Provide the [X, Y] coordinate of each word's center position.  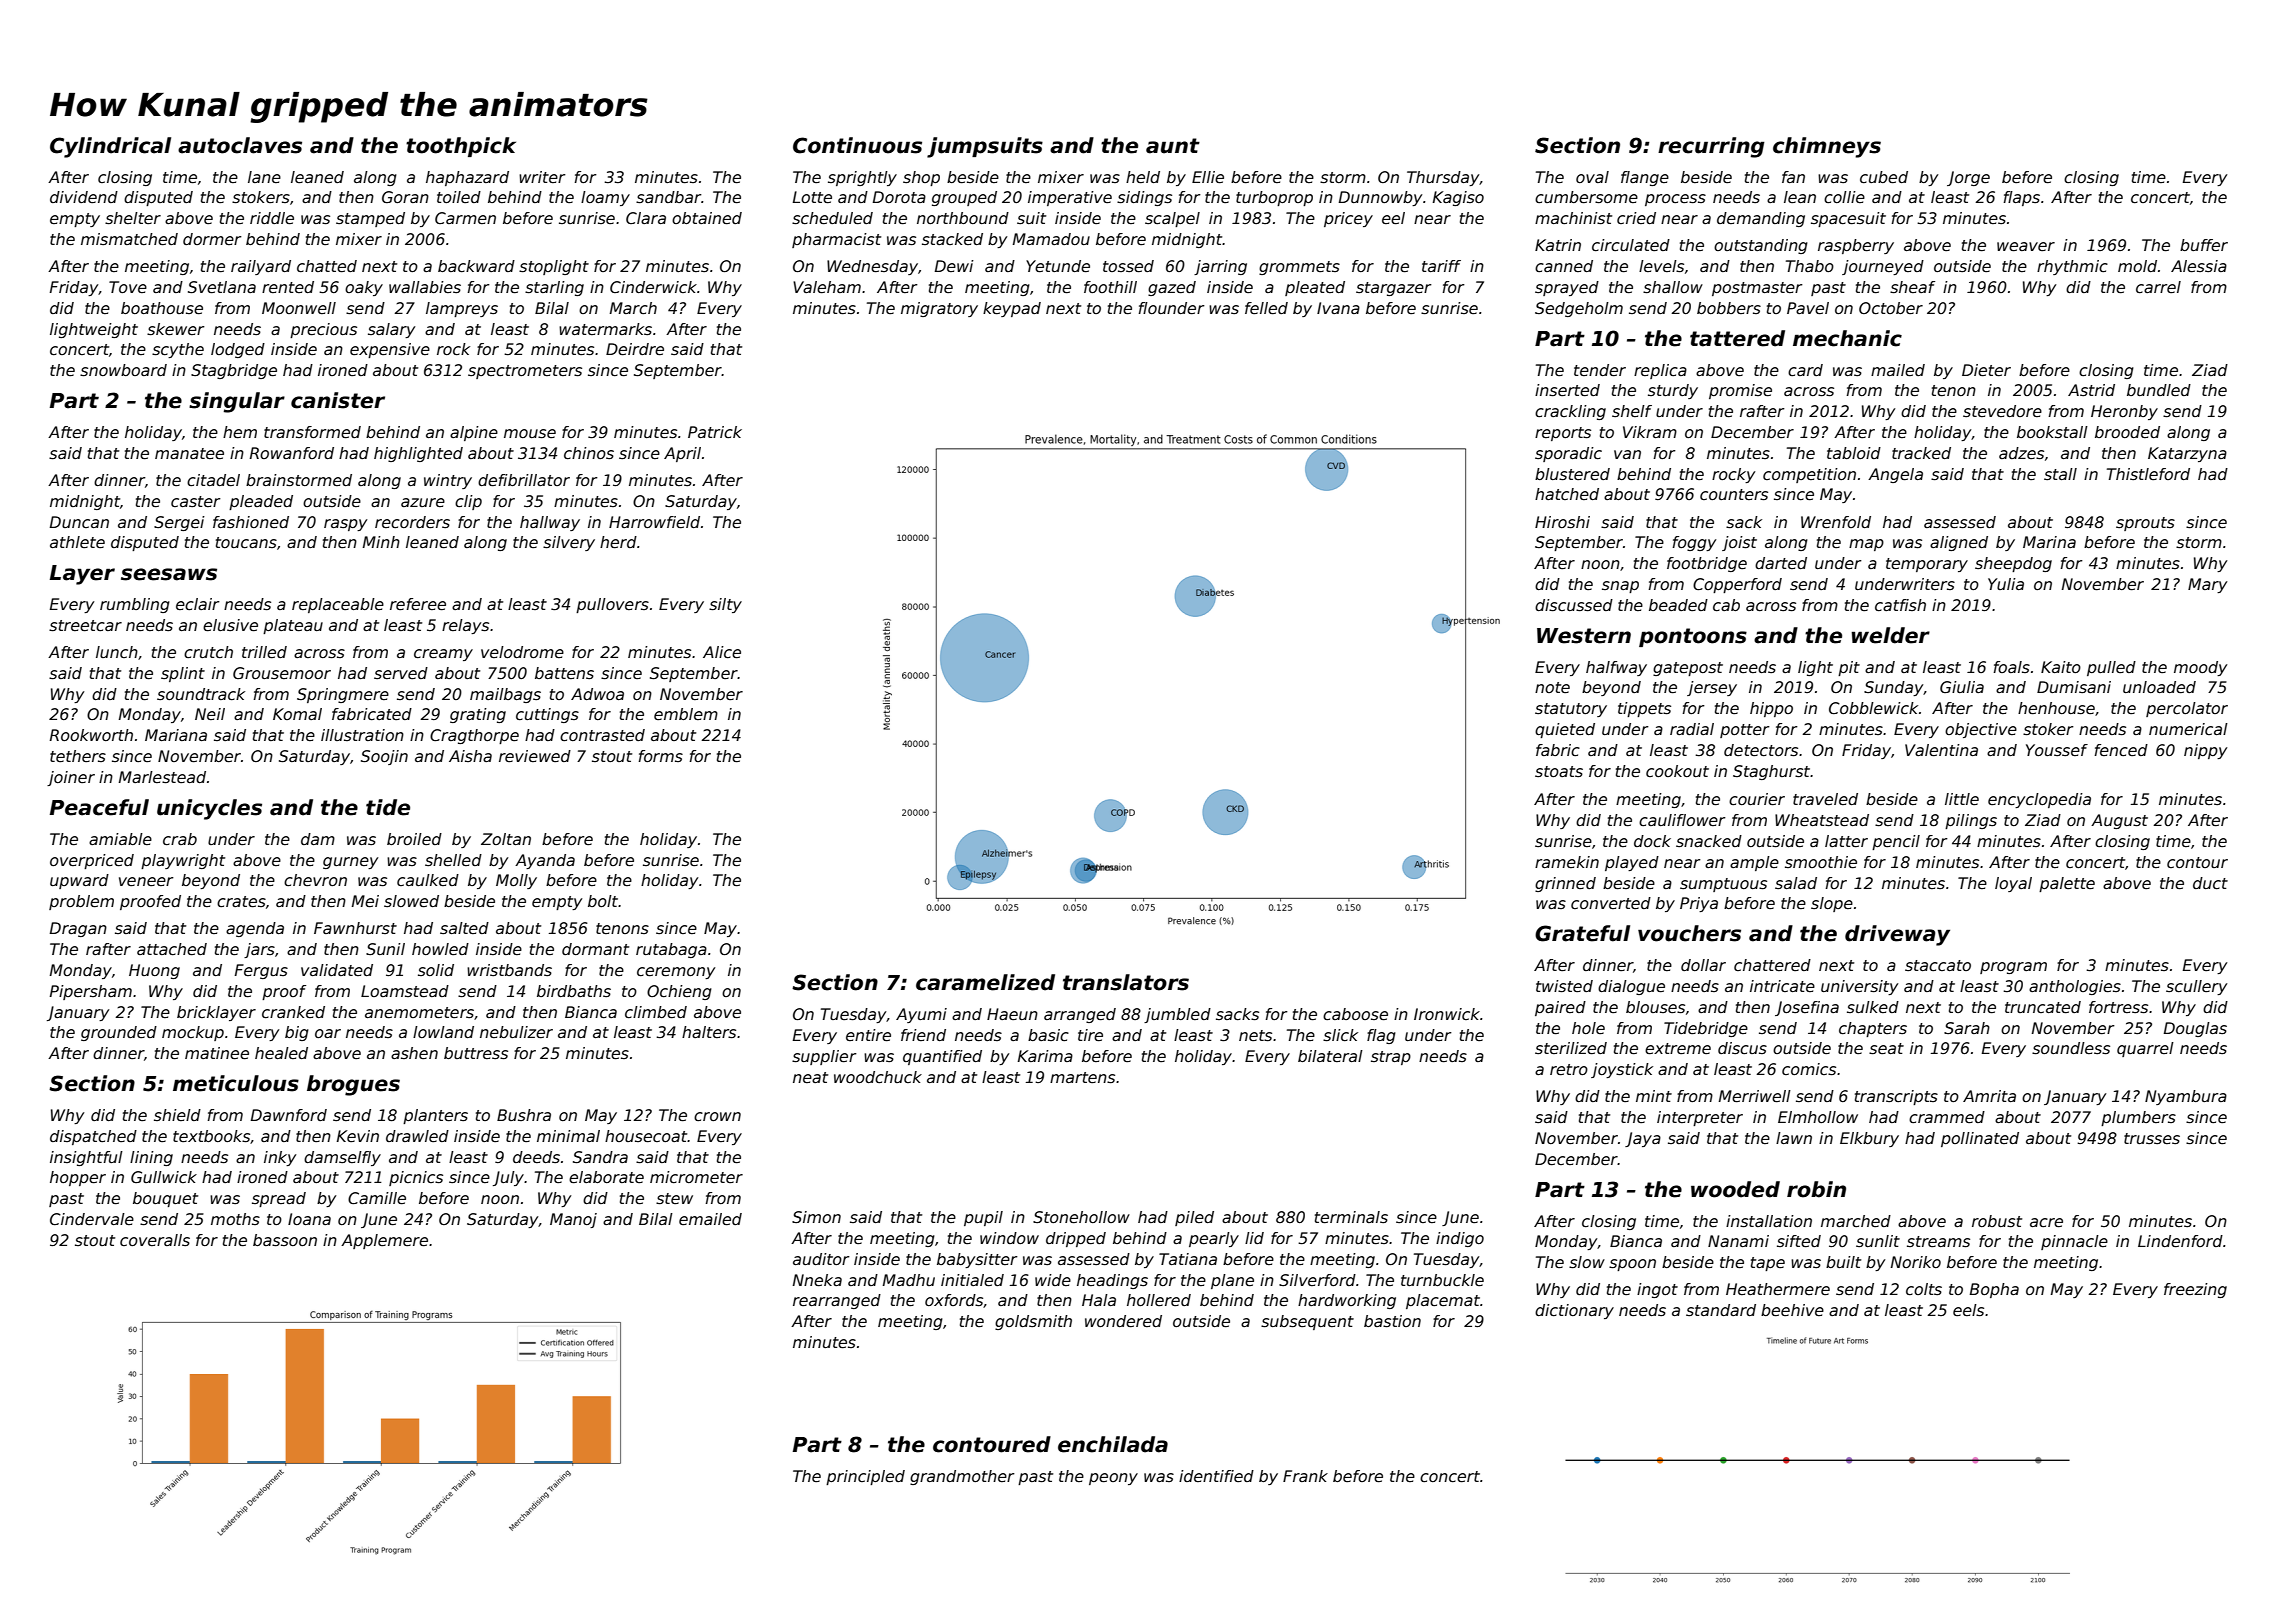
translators [1126, 982]
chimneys [1827, 147]
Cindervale [92, 1219]
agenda [255, 929]
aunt [1173, 146]
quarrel [2145, 1049]
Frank [1305, 1476]
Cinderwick [653, 287]
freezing [2195, 1290]
